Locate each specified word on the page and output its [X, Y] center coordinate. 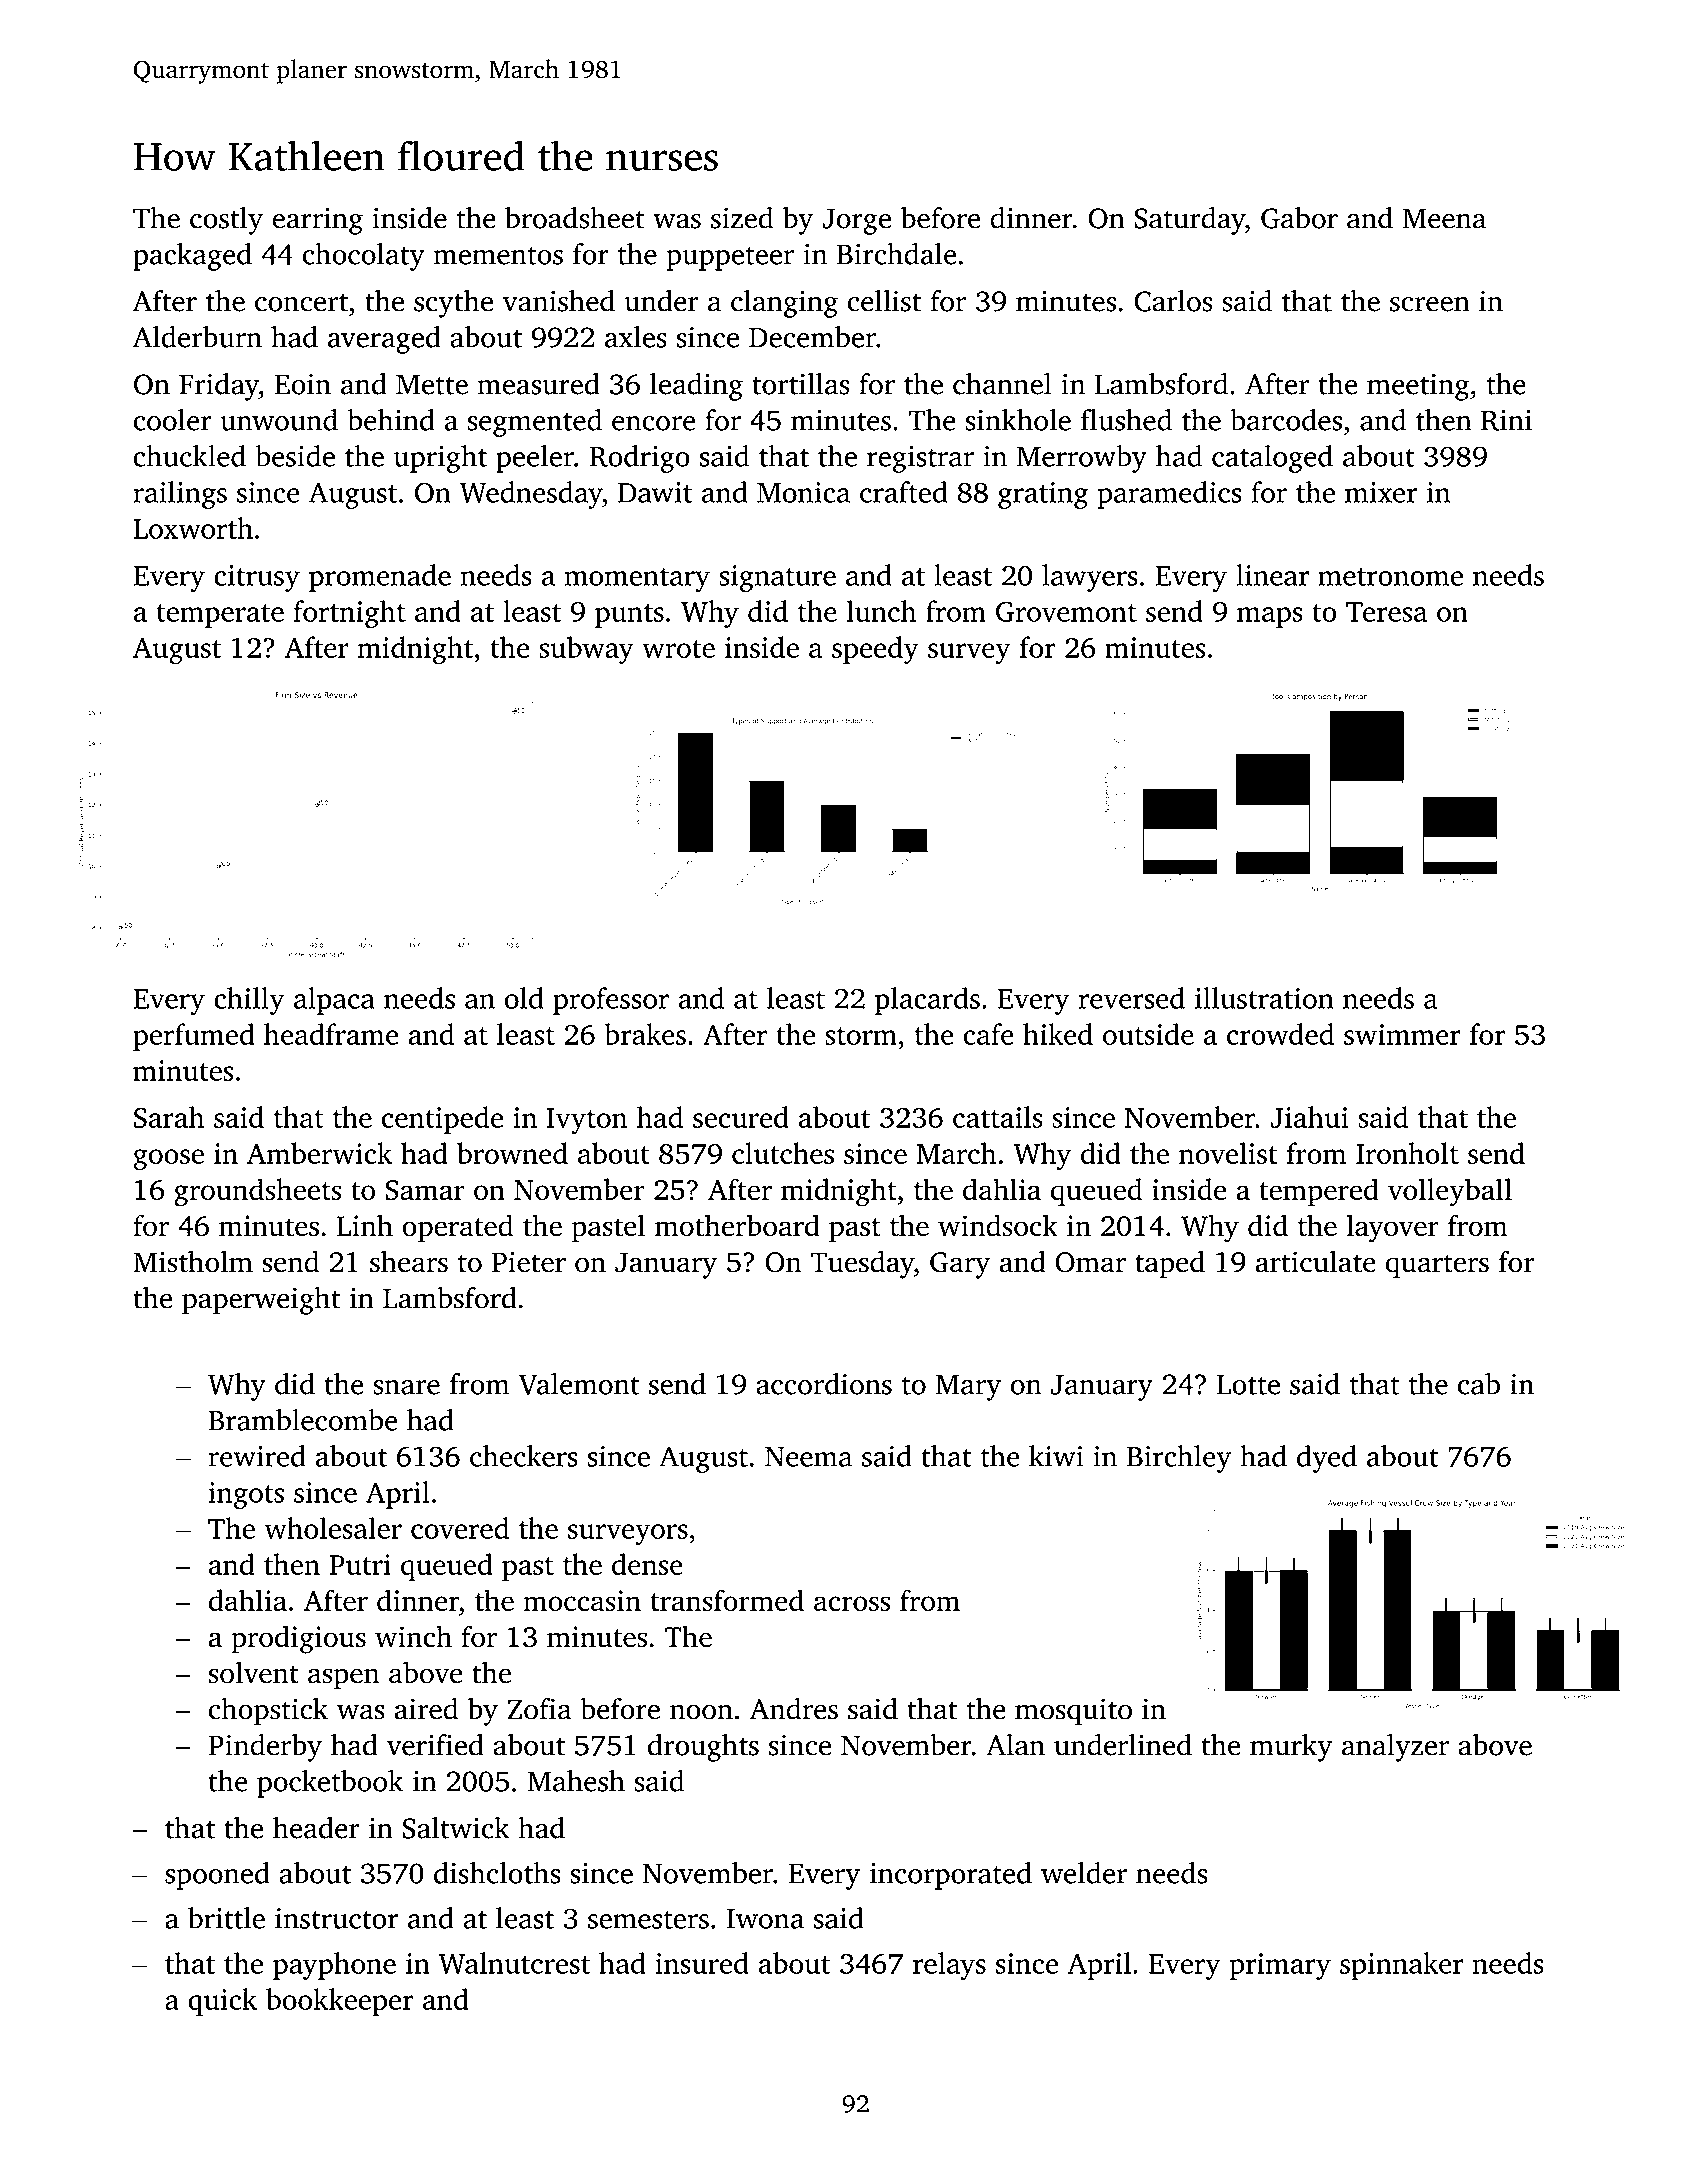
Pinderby [265, 1748]
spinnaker [1402, 1966]
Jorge [856, 221]
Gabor [1299, 218]
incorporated [951, 1876]
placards [927, 1001]
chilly [249, 1001]
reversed [1132, 998]
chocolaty [364, 257]
